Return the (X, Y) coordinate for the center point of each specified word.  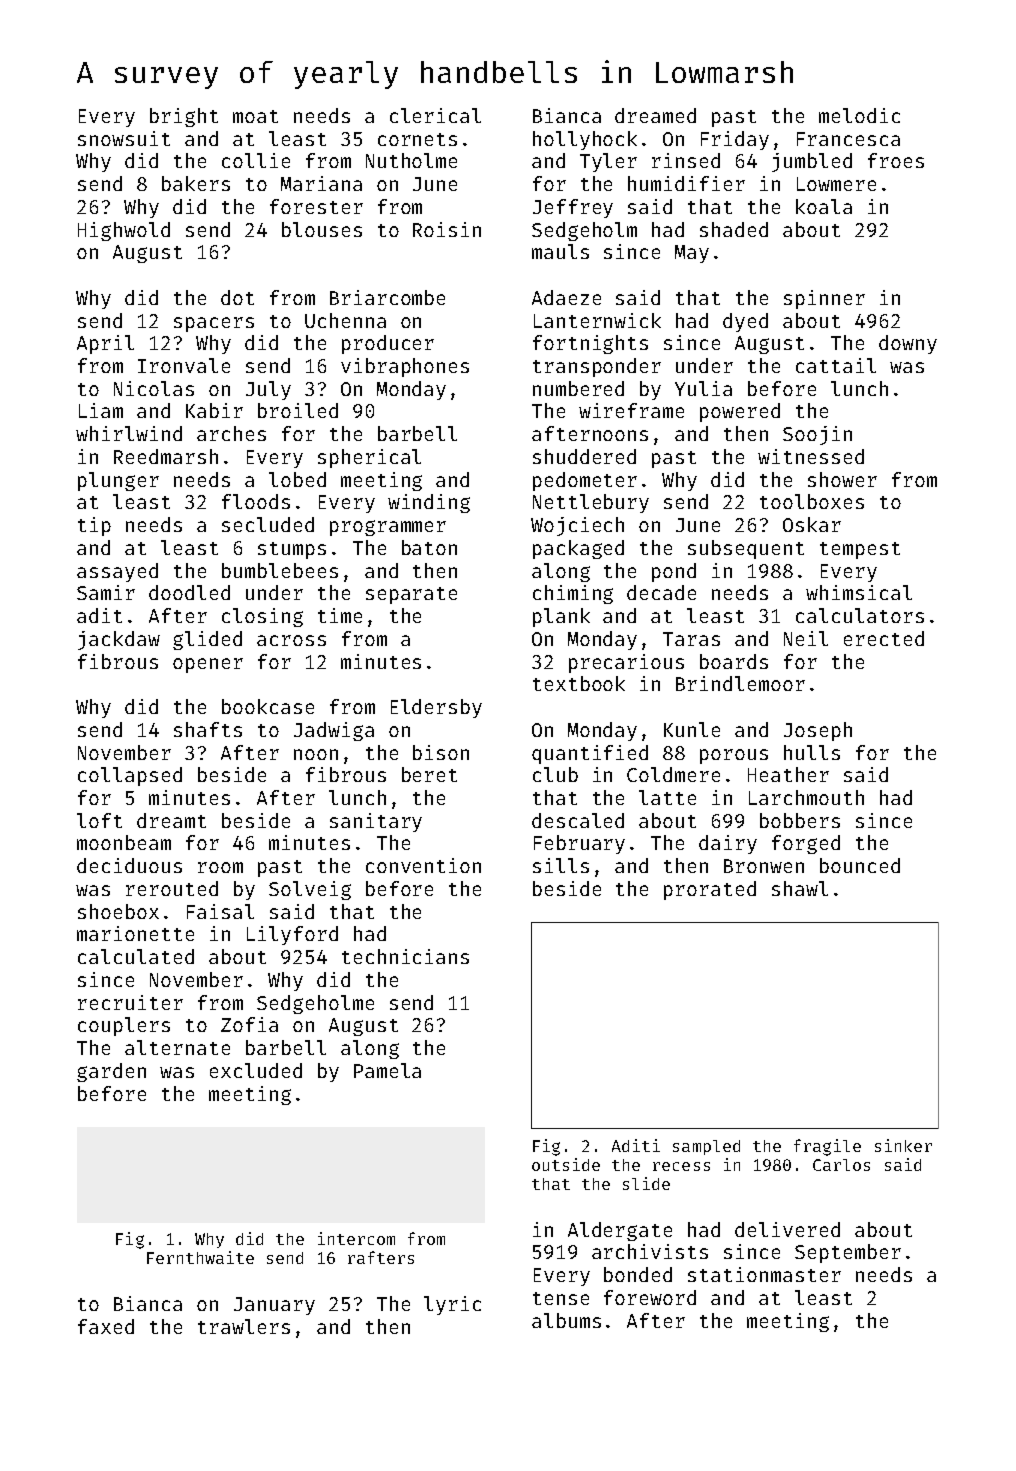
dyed (745, 322)
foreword (650, 1297)
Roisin (447, 229)
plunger (118, 481)
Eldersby (436, 708)
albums (566, 1320)
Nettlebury (591, 503)
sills (561, 865)
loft (99, 820)
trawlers (244, 1326)
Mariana (321, 183)
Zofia (249, 1024)
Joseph (818, 731)
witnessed (811, 456)
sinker (903, 1145)
